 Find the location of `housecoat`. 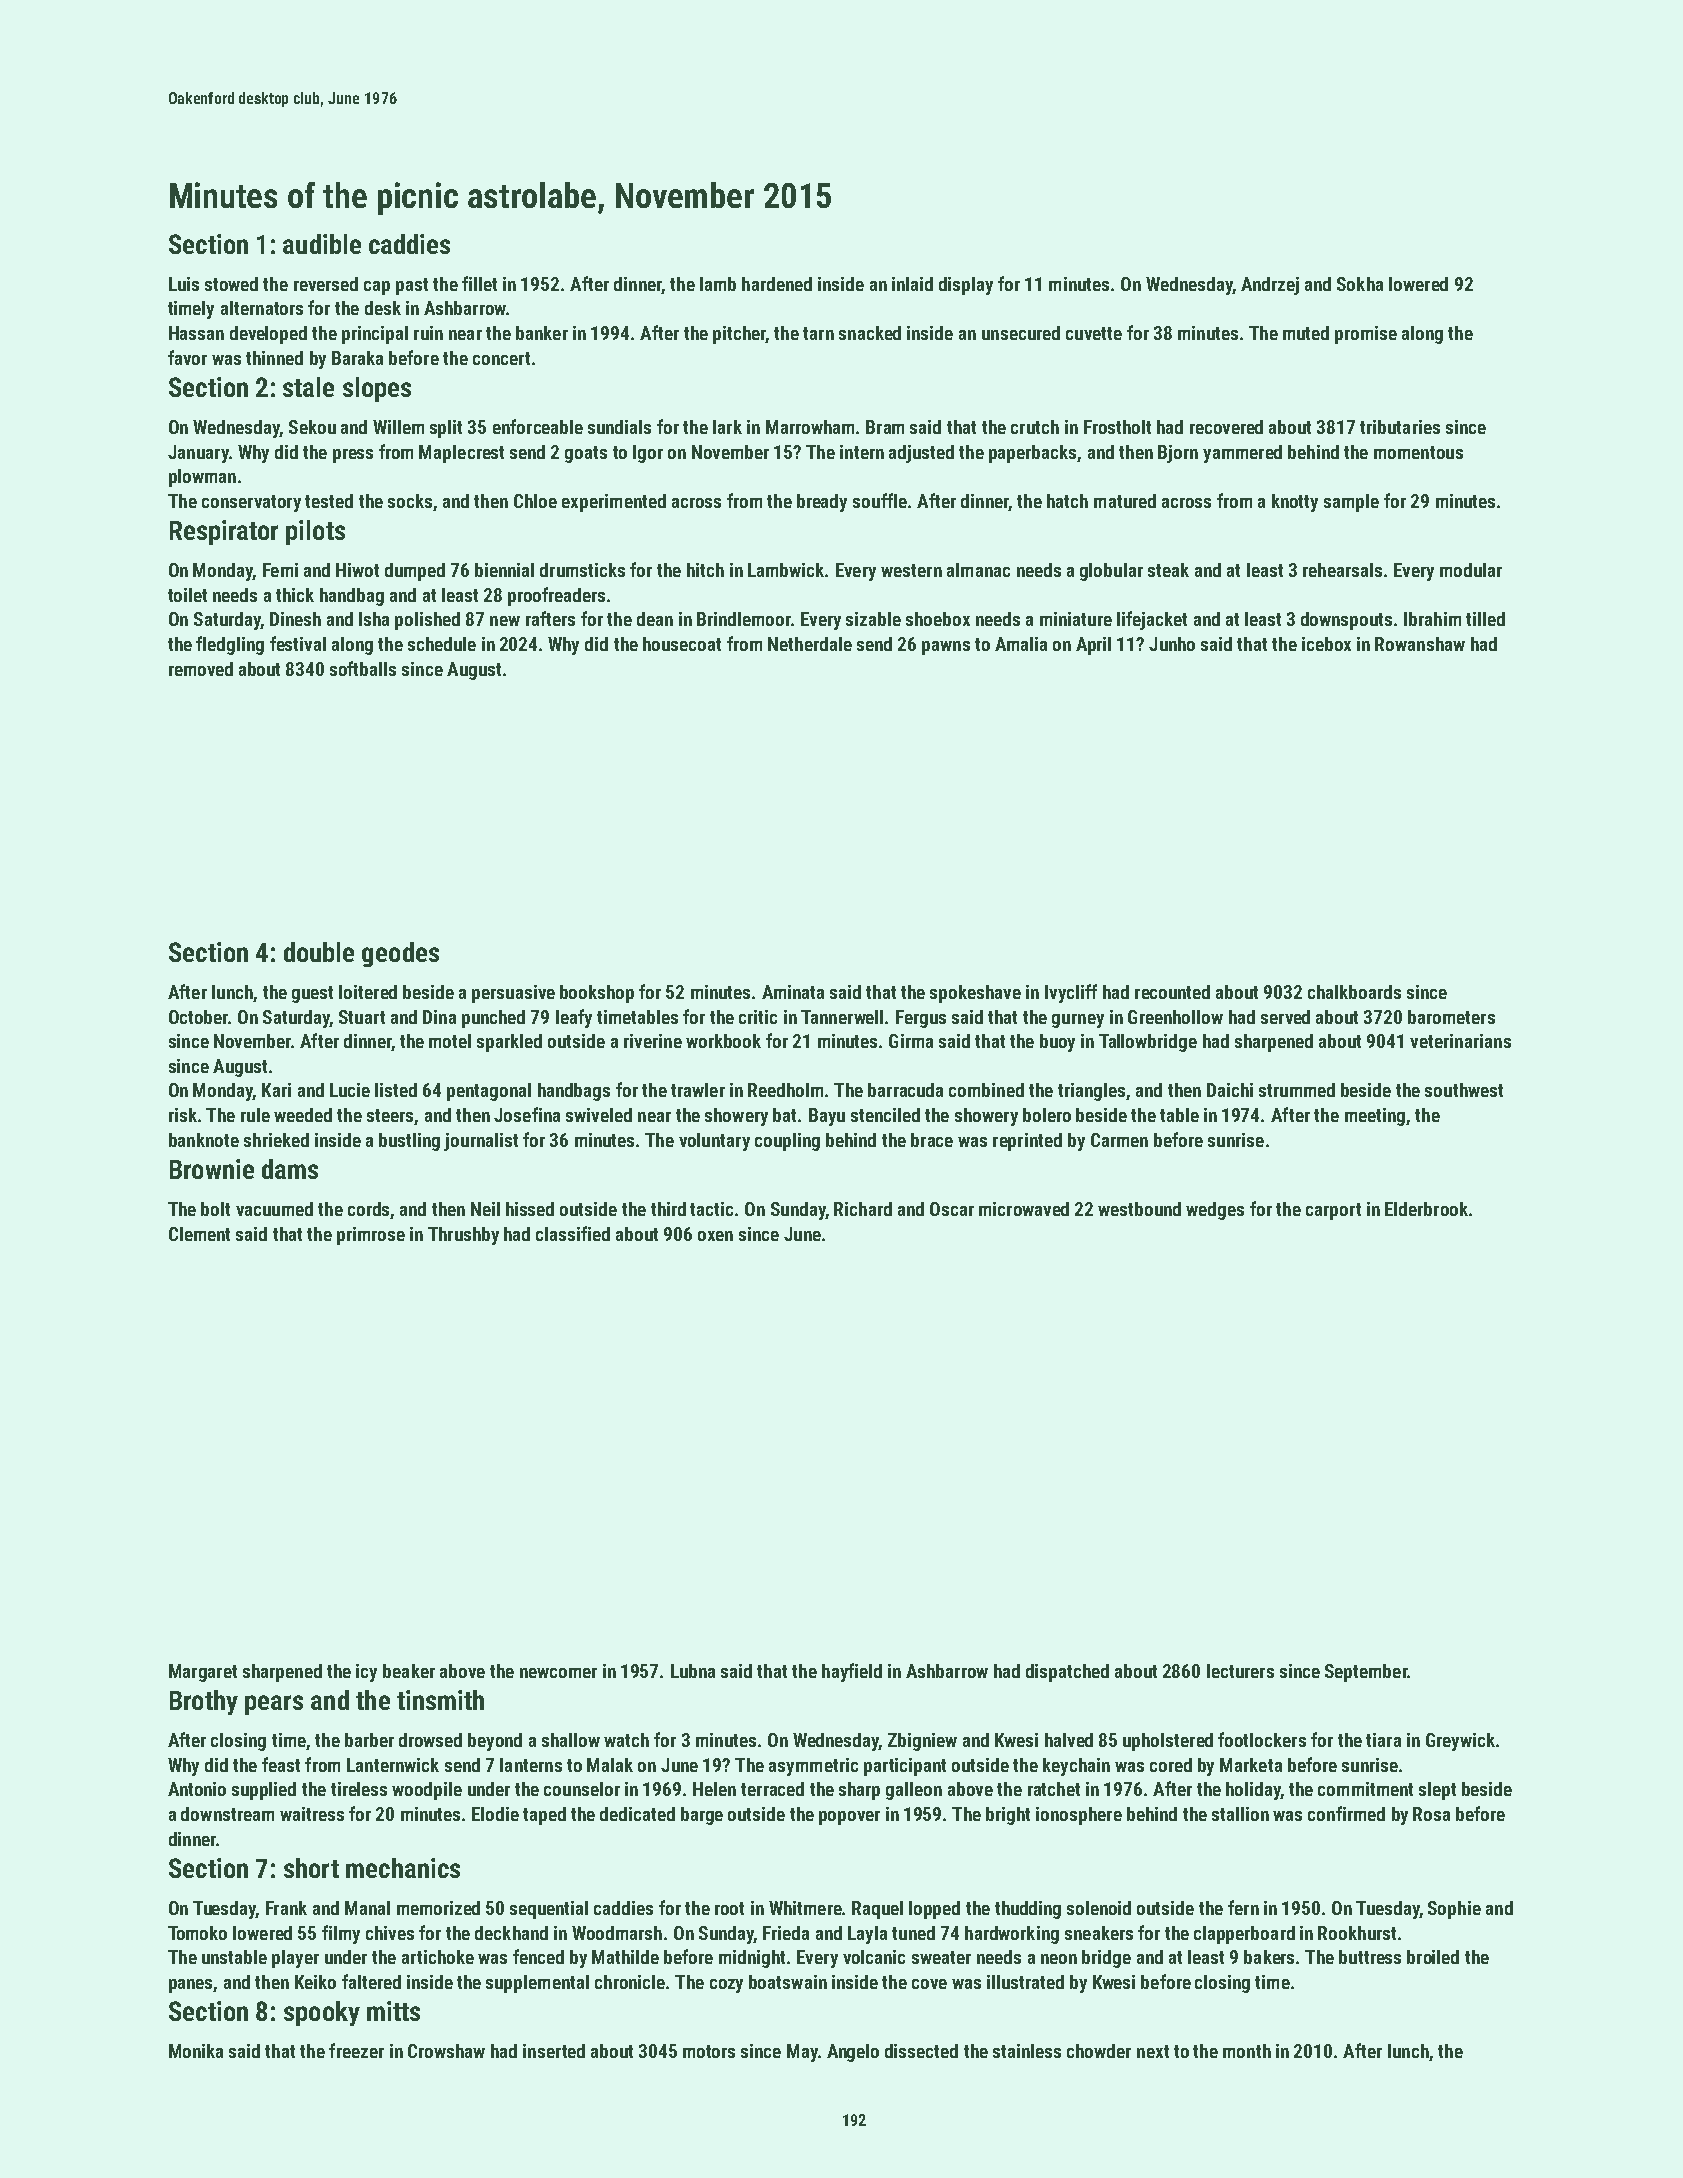

housecoat is located at coordinates (682, 644).
